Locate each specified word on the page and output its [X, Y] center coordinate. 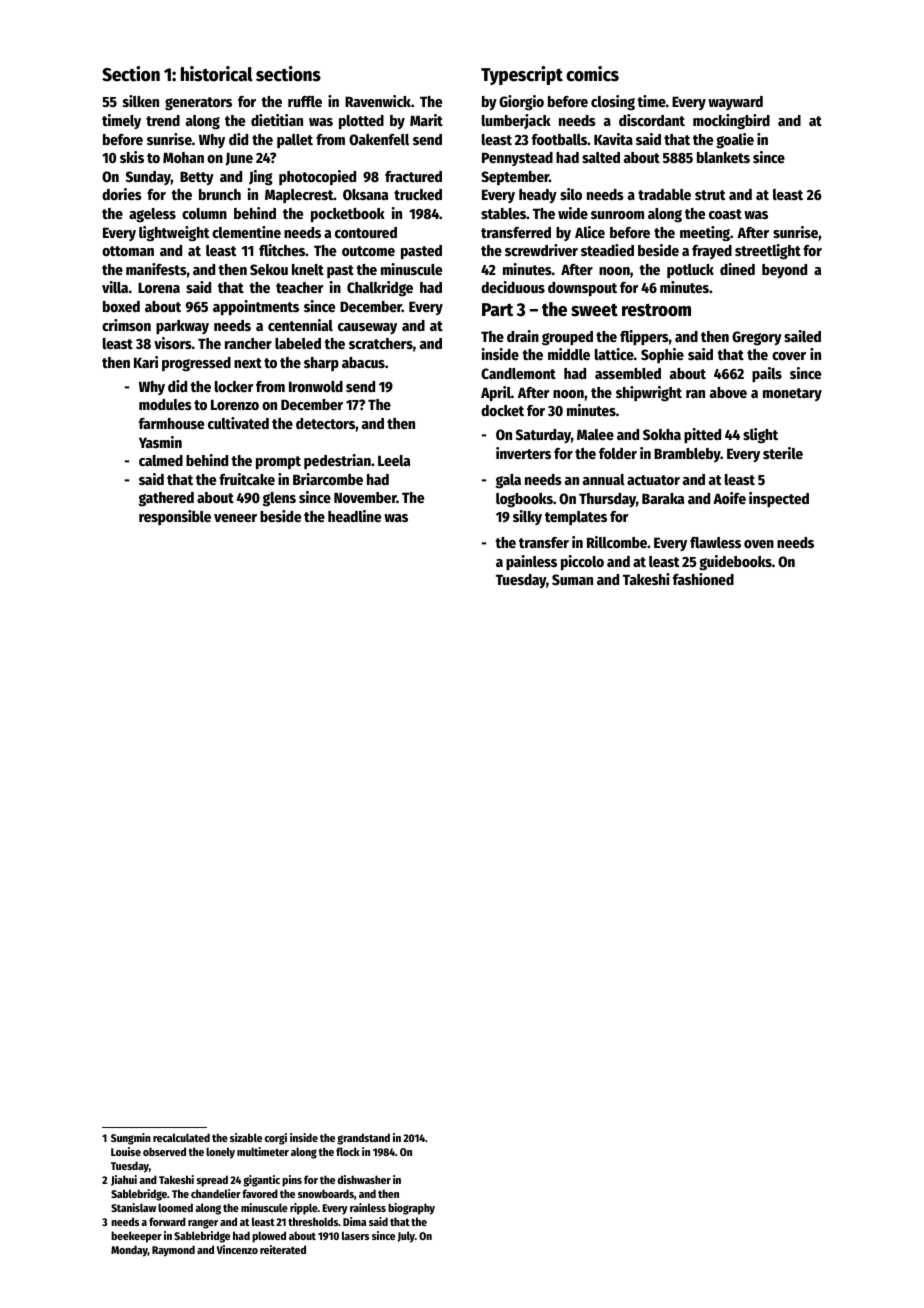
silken [141, 101]
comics [592, 74]
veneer [235, 518]
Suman [572, 579]
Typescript [522, 75]
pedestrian [337, 461]
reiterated [283, 1249]
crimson [126, 325]
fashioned [703, 579]
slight [760, 436]
